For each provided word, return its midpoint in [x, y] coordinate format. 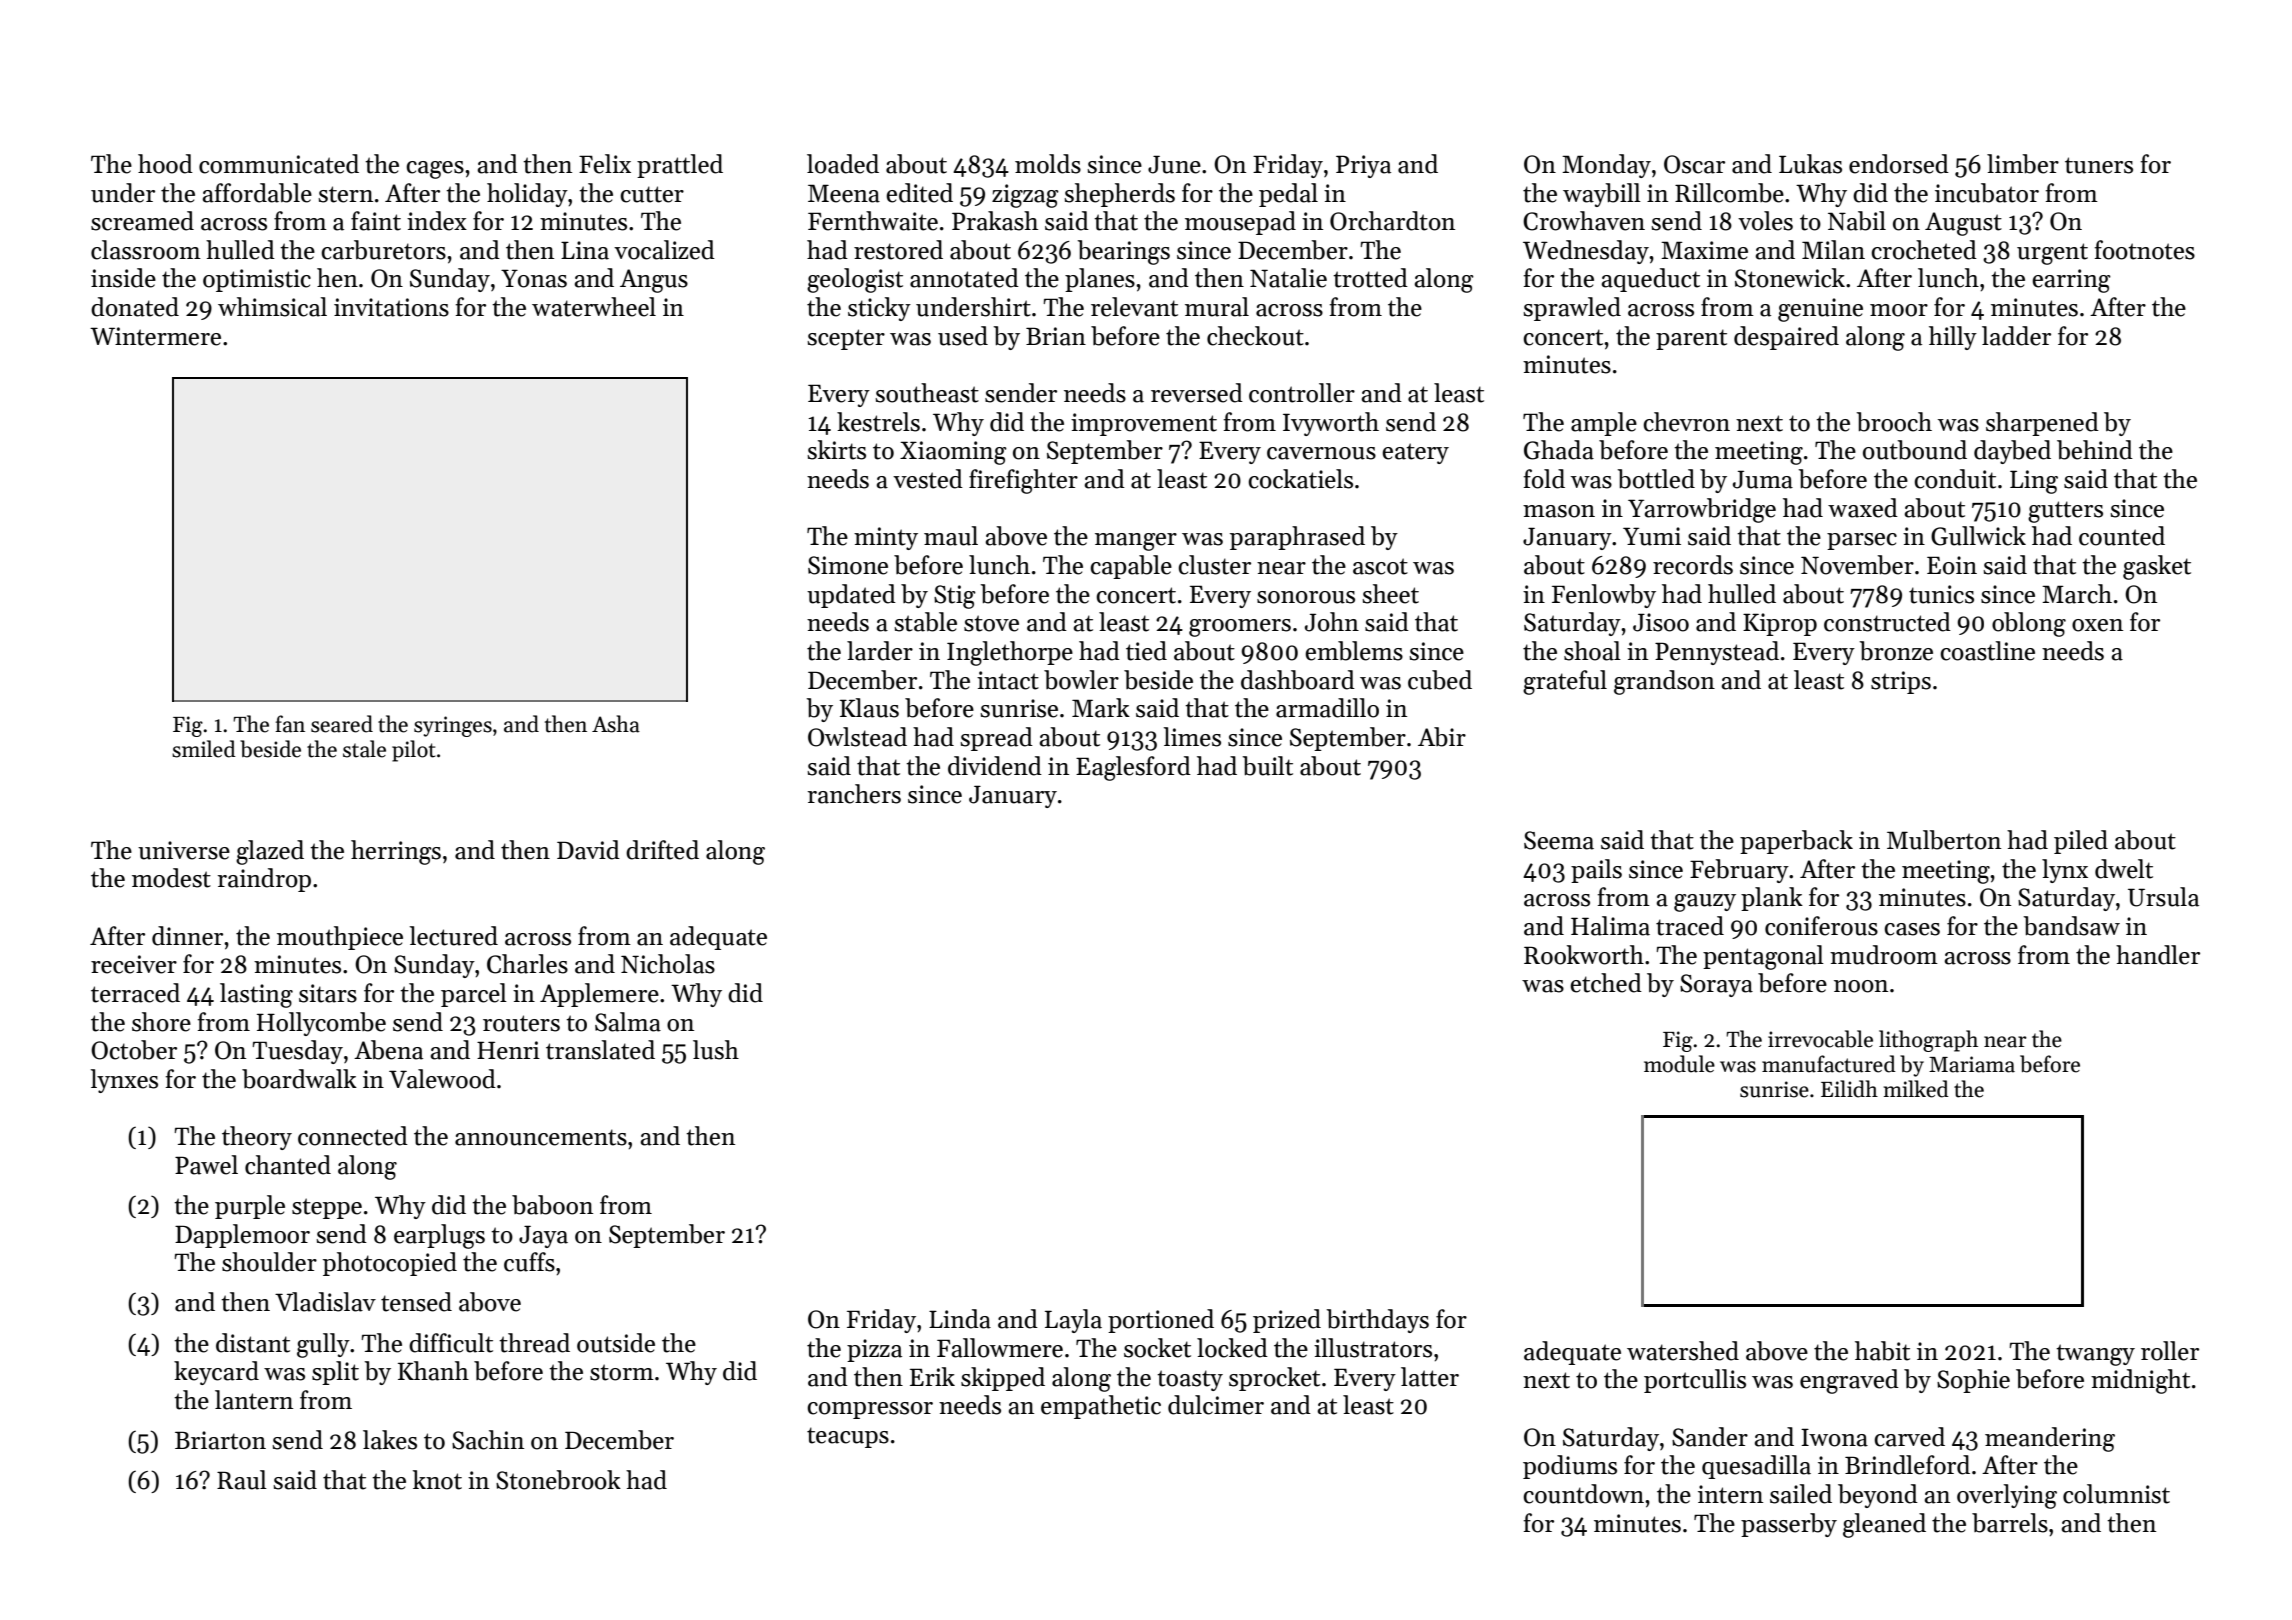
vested [928, 479]
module [1679, 1064]
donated [135, 307]
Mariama [1972, 1064]
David [588, 850]
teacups [848, 1437]
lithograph [1928, 1041]
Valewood [442, 1079]
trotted [1370, 278]
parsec [1862, 541]
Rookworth [1584, 955]
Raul [242, 1480]
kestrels [878, 422]
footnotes [2145, 250]
